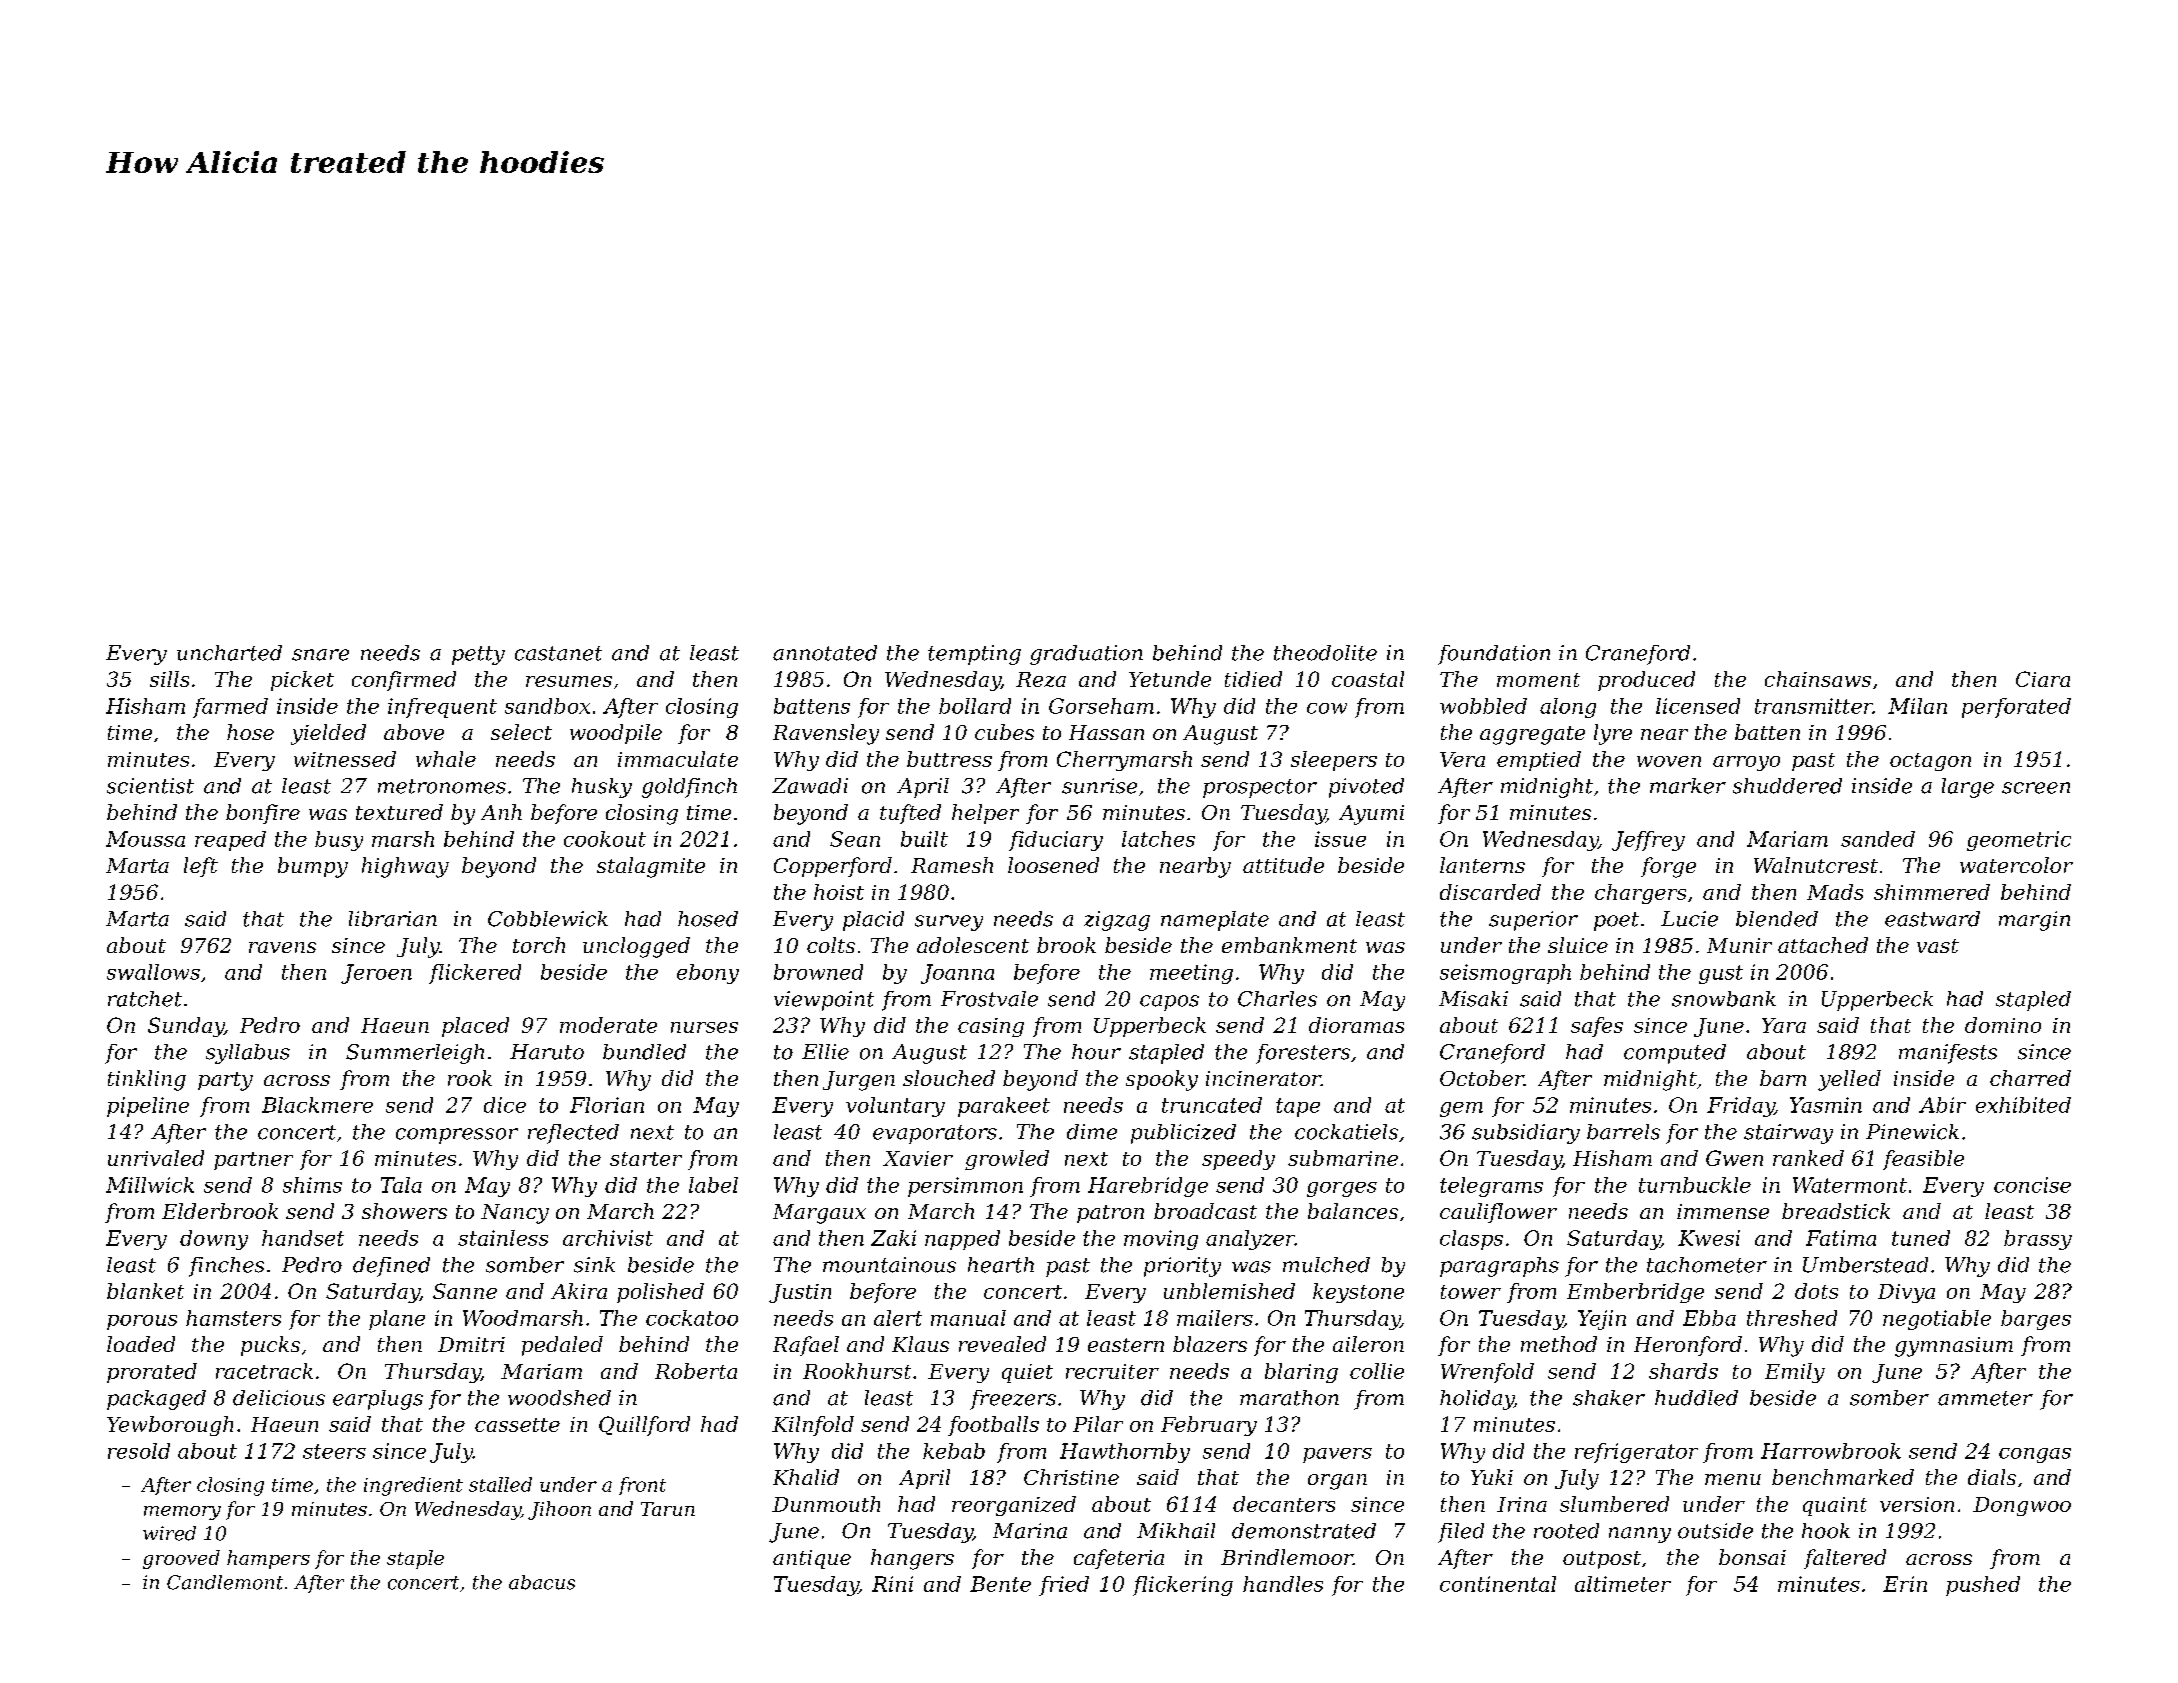 This screenshot has height=1683, width=2178. Describe the element at coordinates (825, 653) in the screenshot. I see `annotated` at that location.
